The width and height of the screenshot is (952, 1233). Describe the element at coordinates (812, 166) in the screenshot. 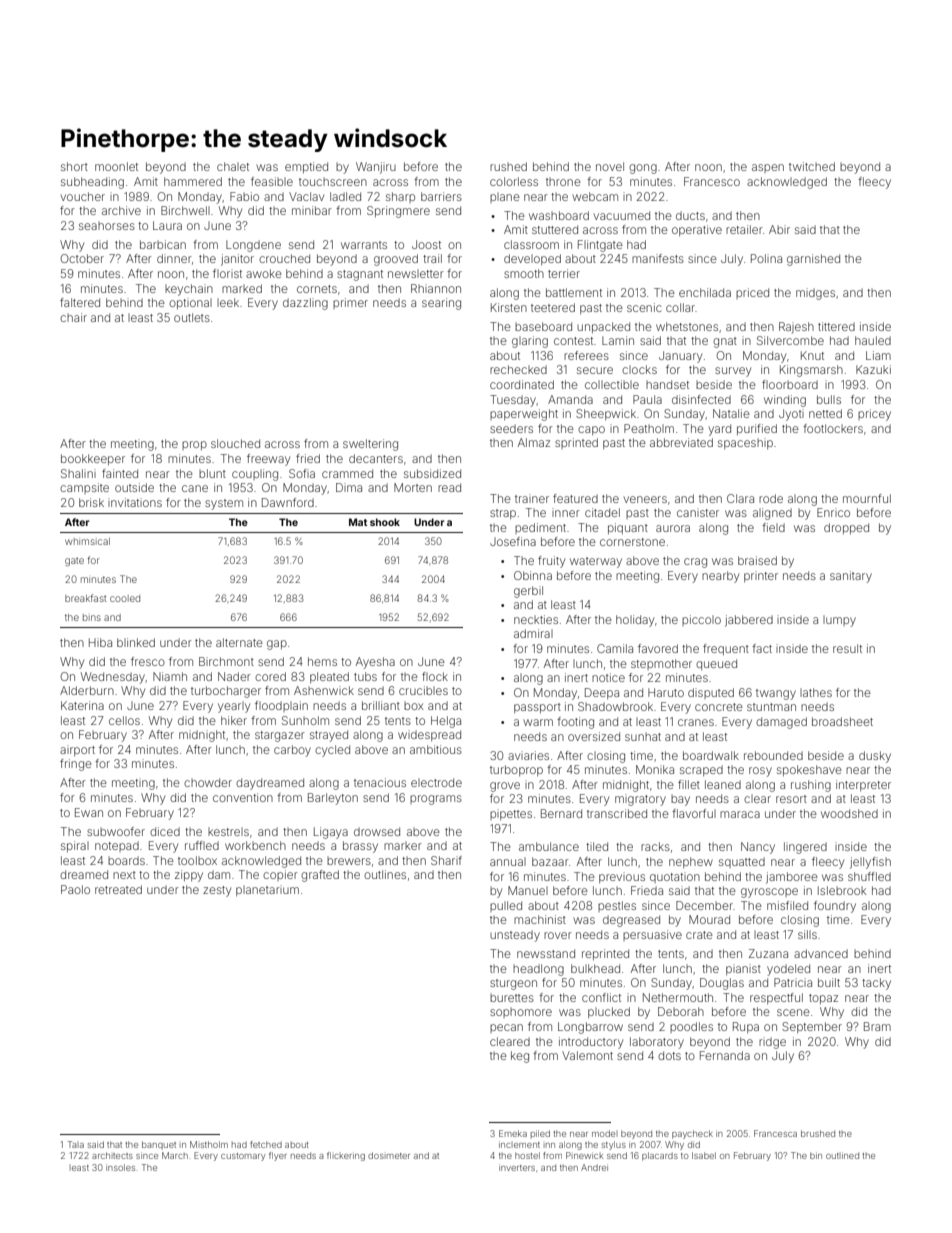

I see `twitched` at that location.
